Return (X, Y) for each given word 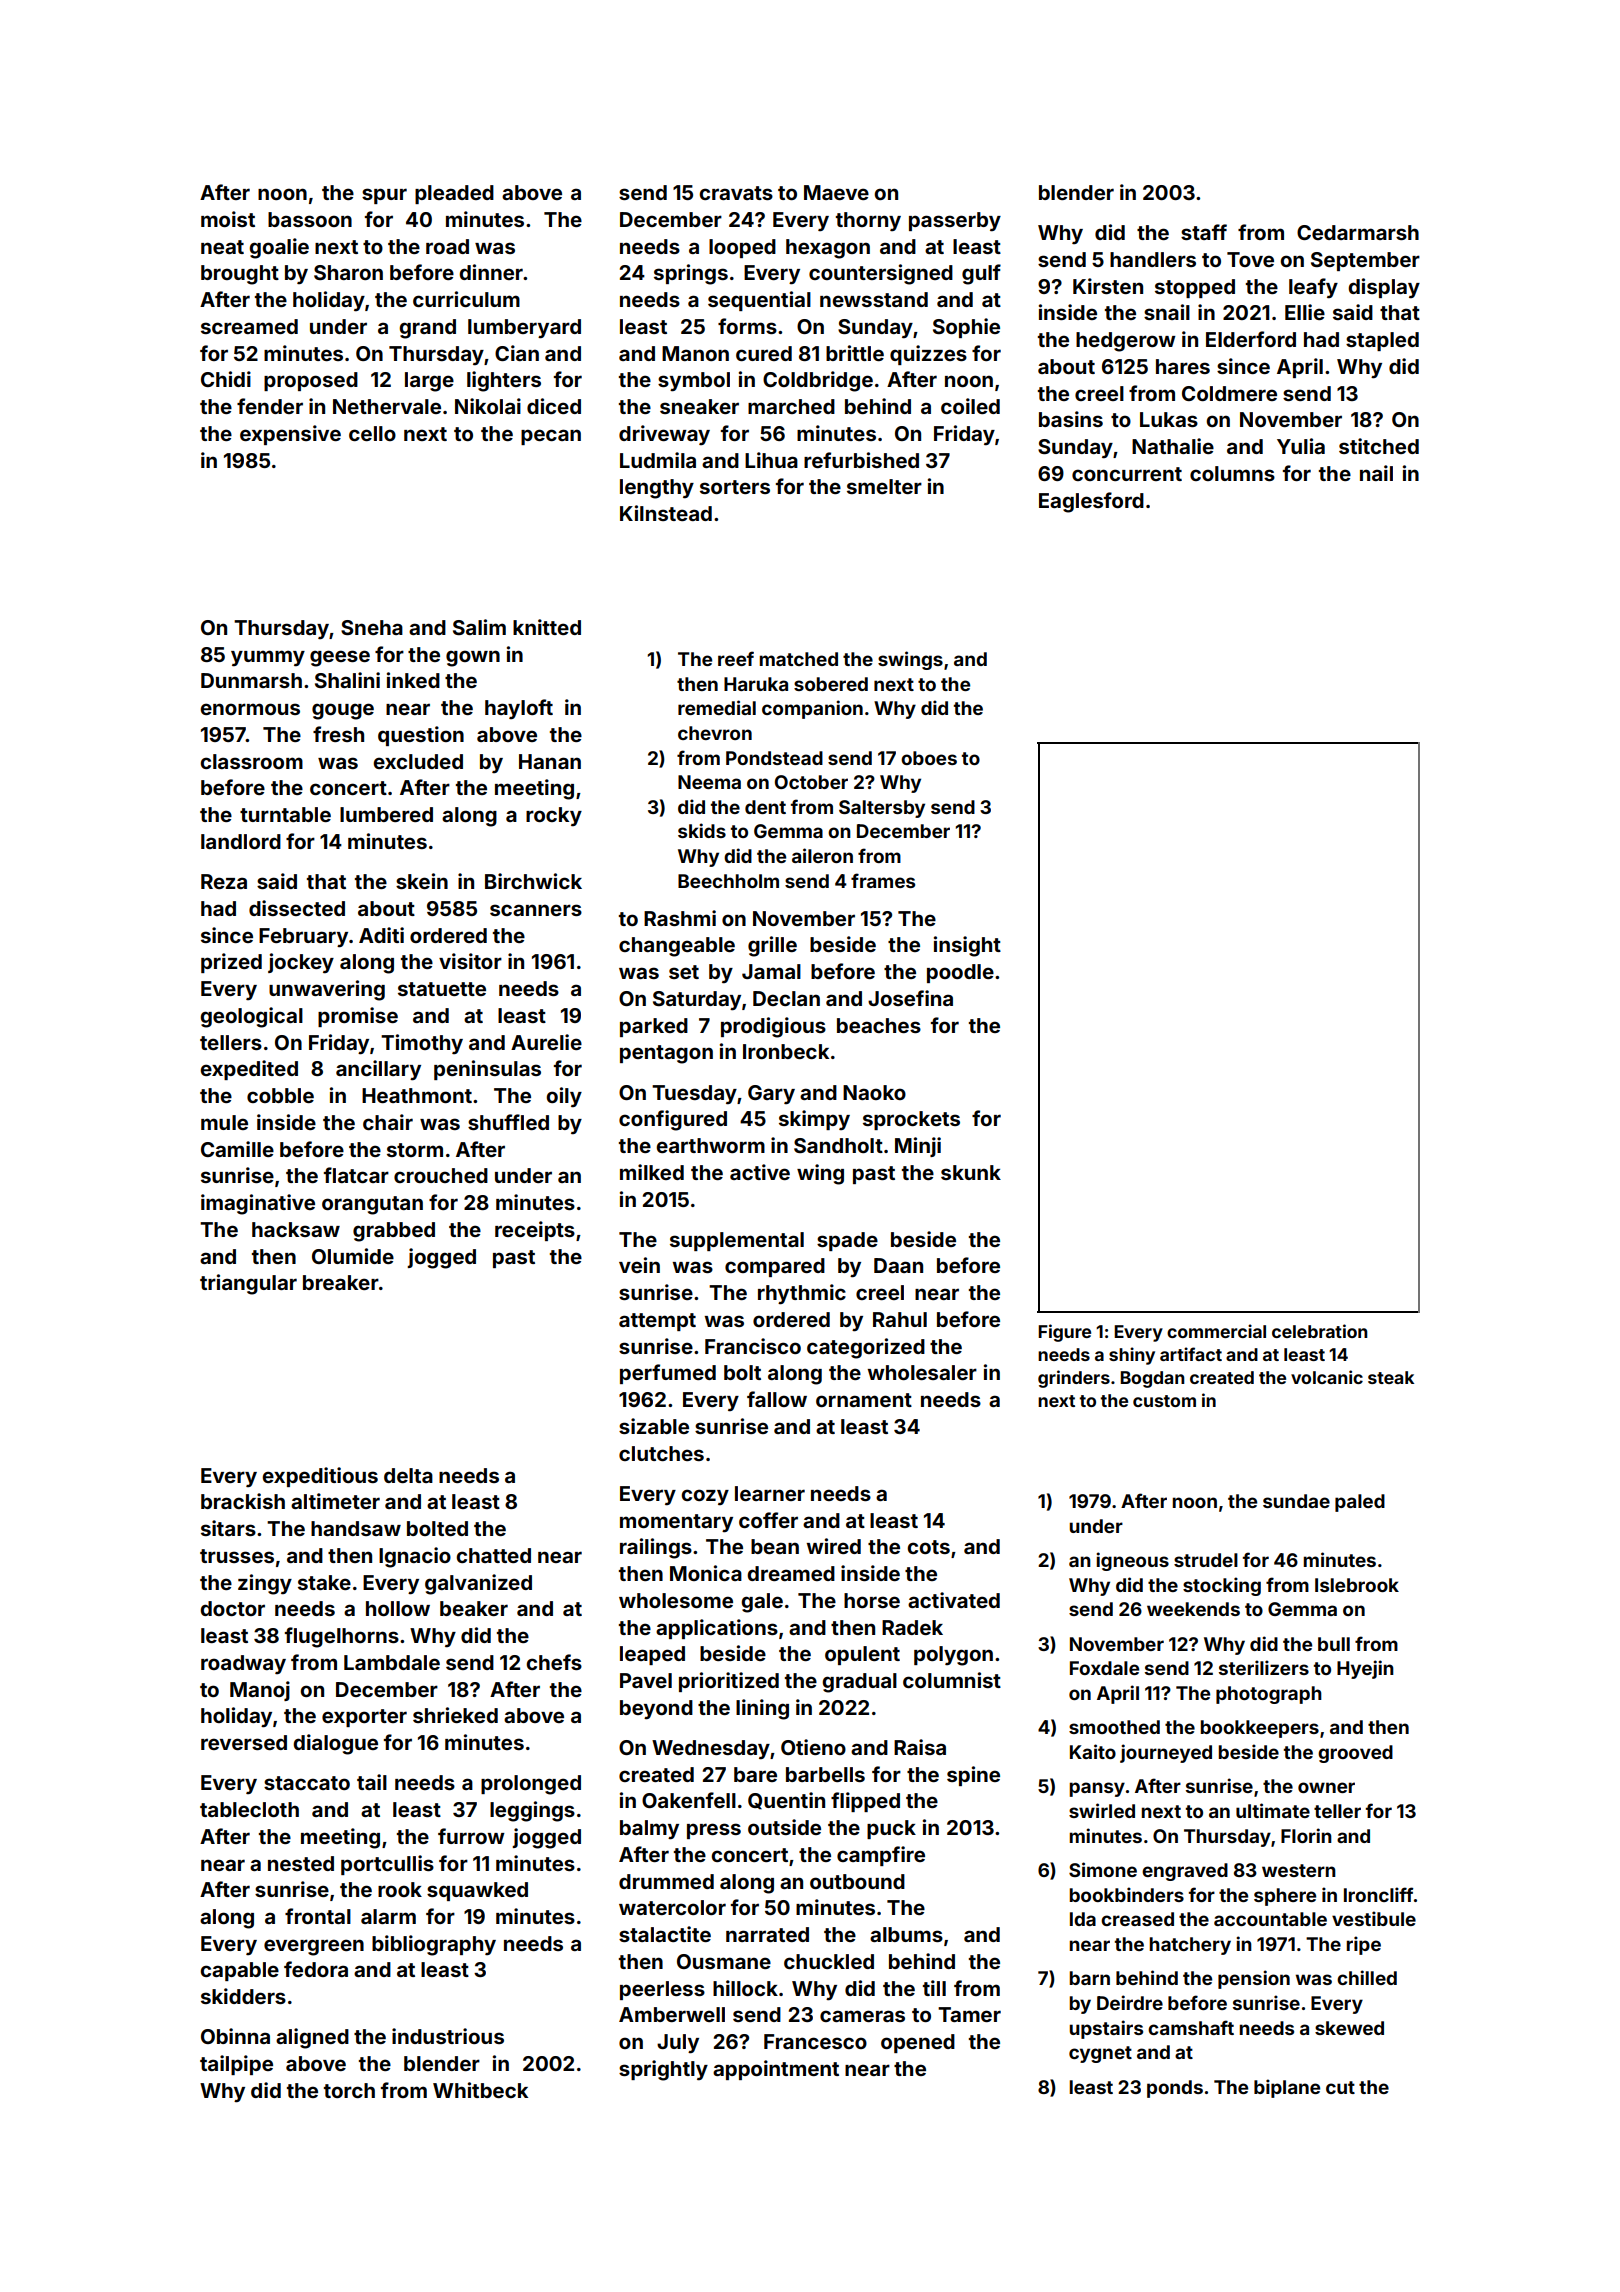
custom (1164, 1401)
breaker (341, 1282)
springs (691, 274)
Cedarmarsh (1358, 232)
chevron (715, 733)
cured (764, 353)
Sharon (348, 272)
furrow (471, 1836)
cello (372, 433)
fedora (316, 1969)
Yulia (1301, 446)
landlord (241, 841)
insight (967, 946)
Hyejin (1365, 1669)
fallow (777, 1399)
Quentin (786, 1801)
